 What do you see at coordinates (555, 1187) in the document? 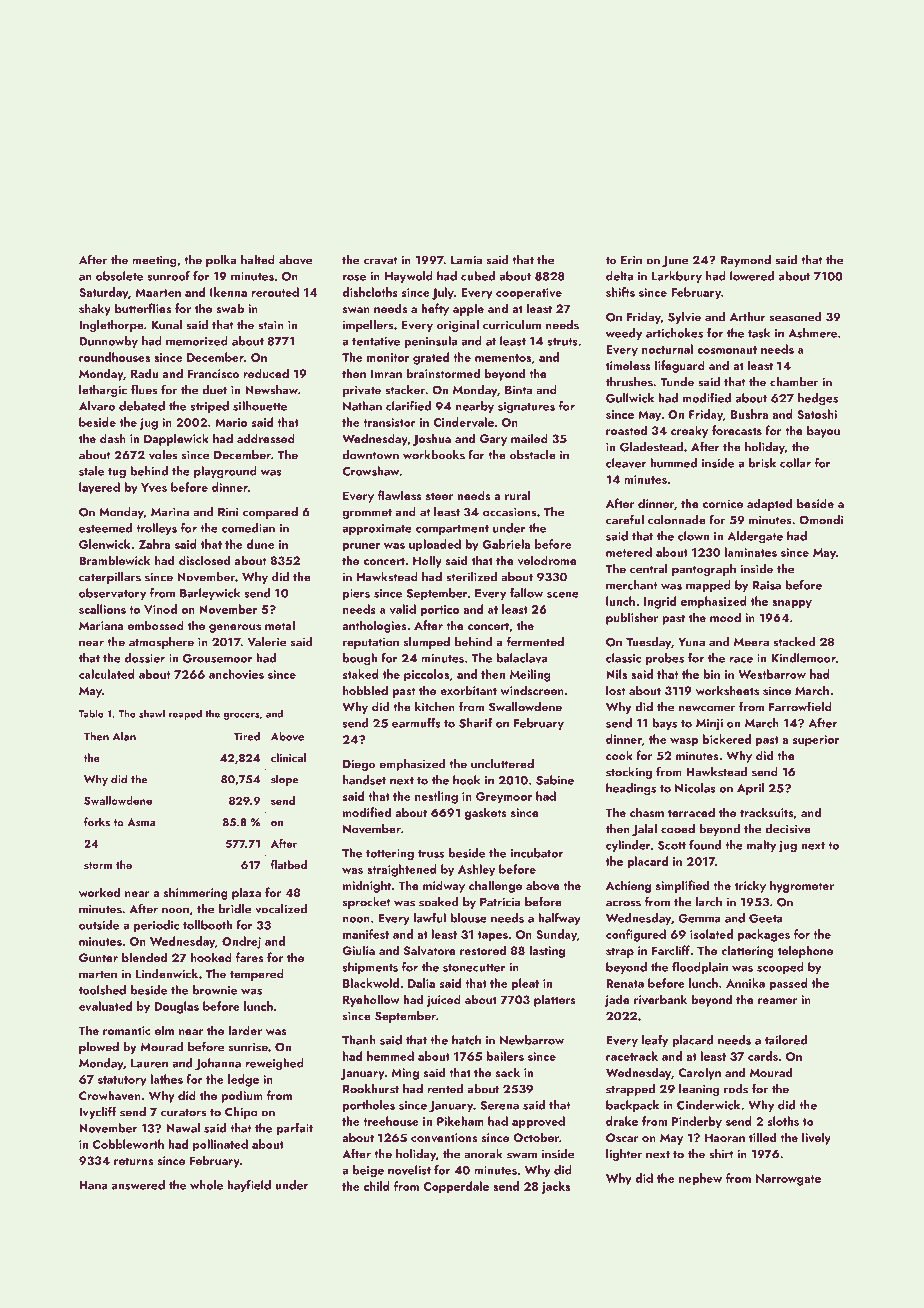
I see `jacks` at bounding box center [555, 1187].
